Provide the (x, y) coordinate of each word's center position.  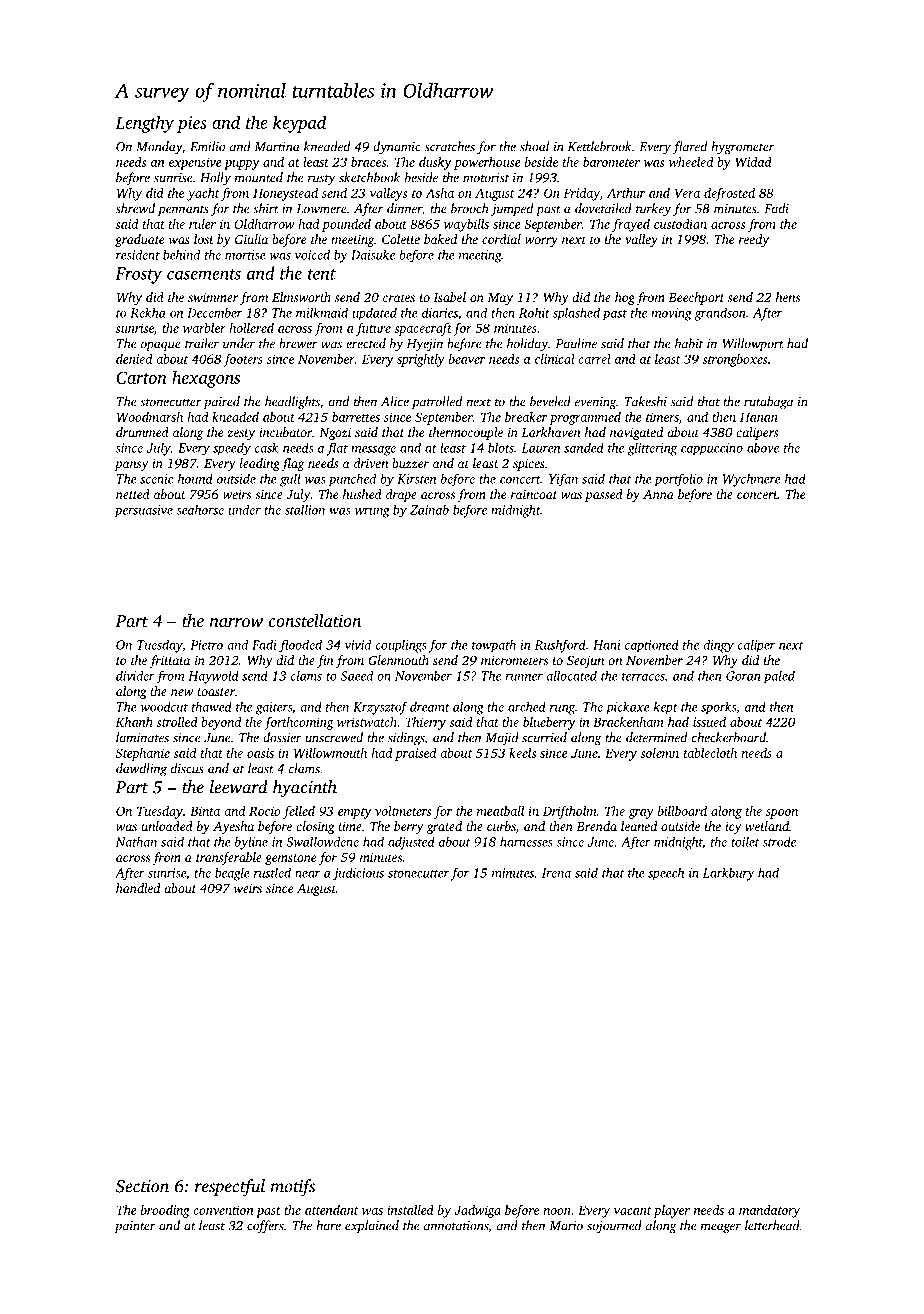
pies (192, 124)
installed (410, 1210)
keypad (299, 124)
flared (690, 148)
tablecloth (710, 753)
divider (135, 675)
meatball (500, 811)
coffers (265, 1227)
